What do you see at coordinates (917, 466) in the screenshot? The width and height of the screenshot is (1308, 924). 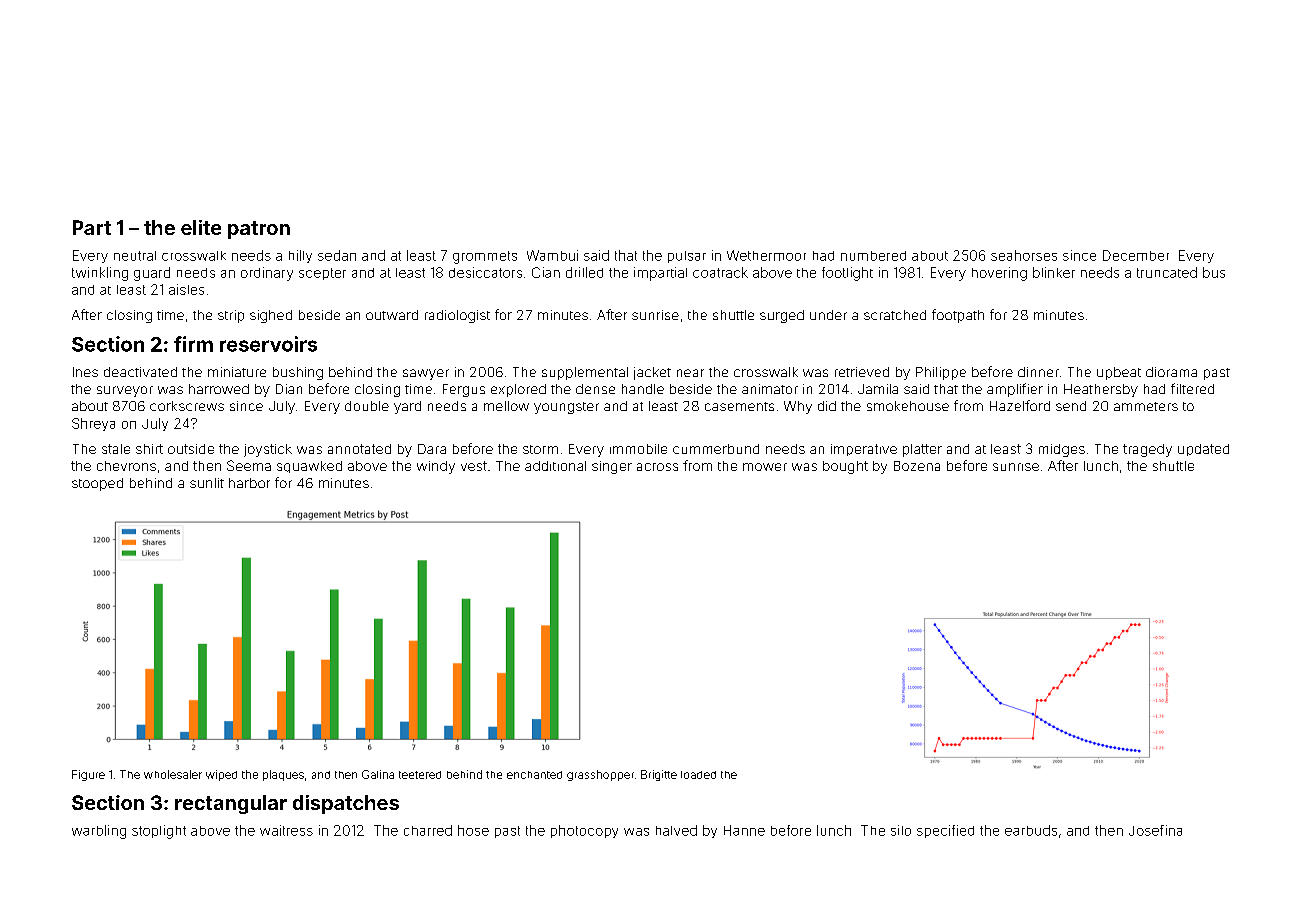 I see `Bozena` at bounding box center [917, 466].
